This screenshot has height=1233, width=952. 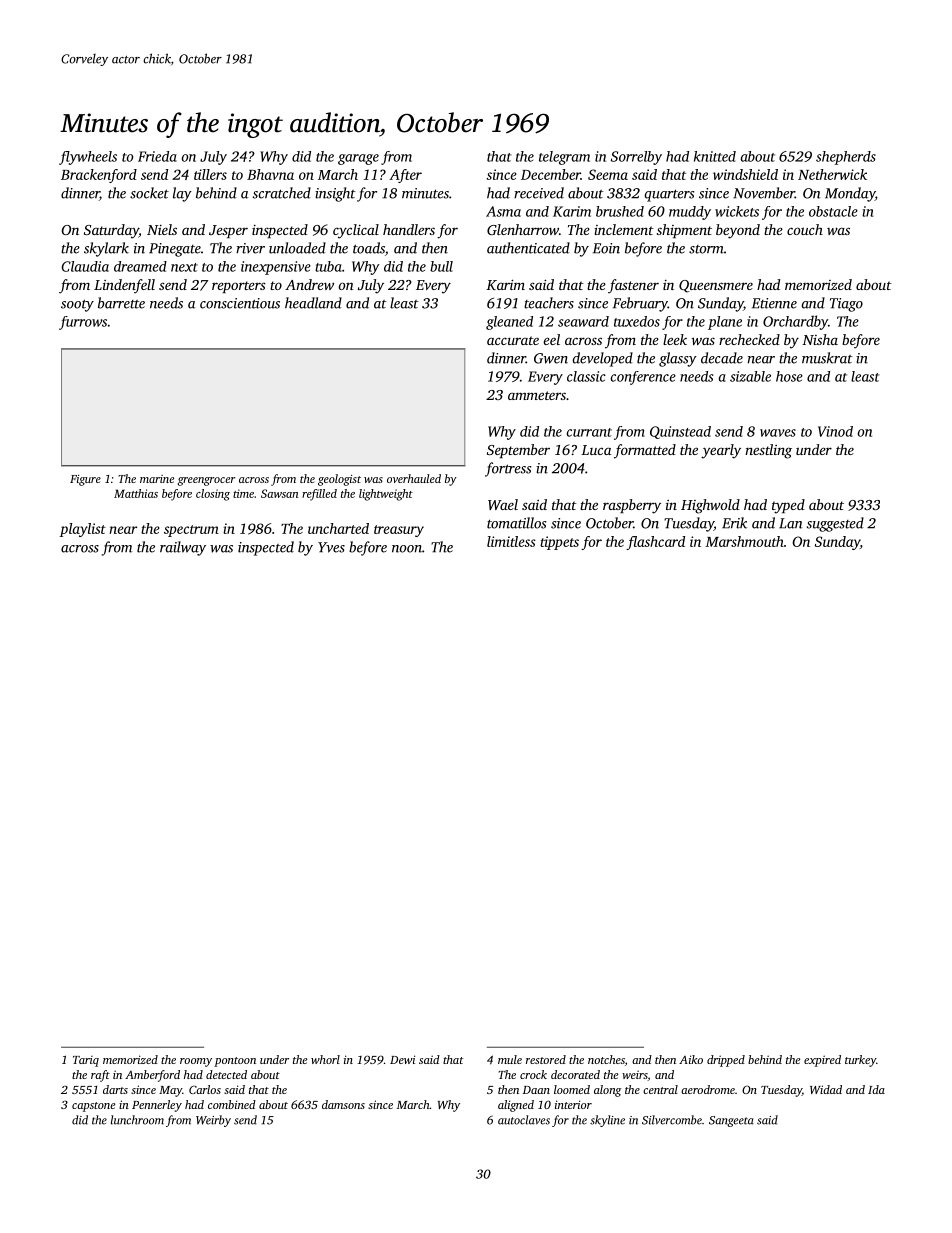 What do you see at coordinates (551, 358) in the screenshot?
I see `Gwen` at bounding box center [551, 358].
